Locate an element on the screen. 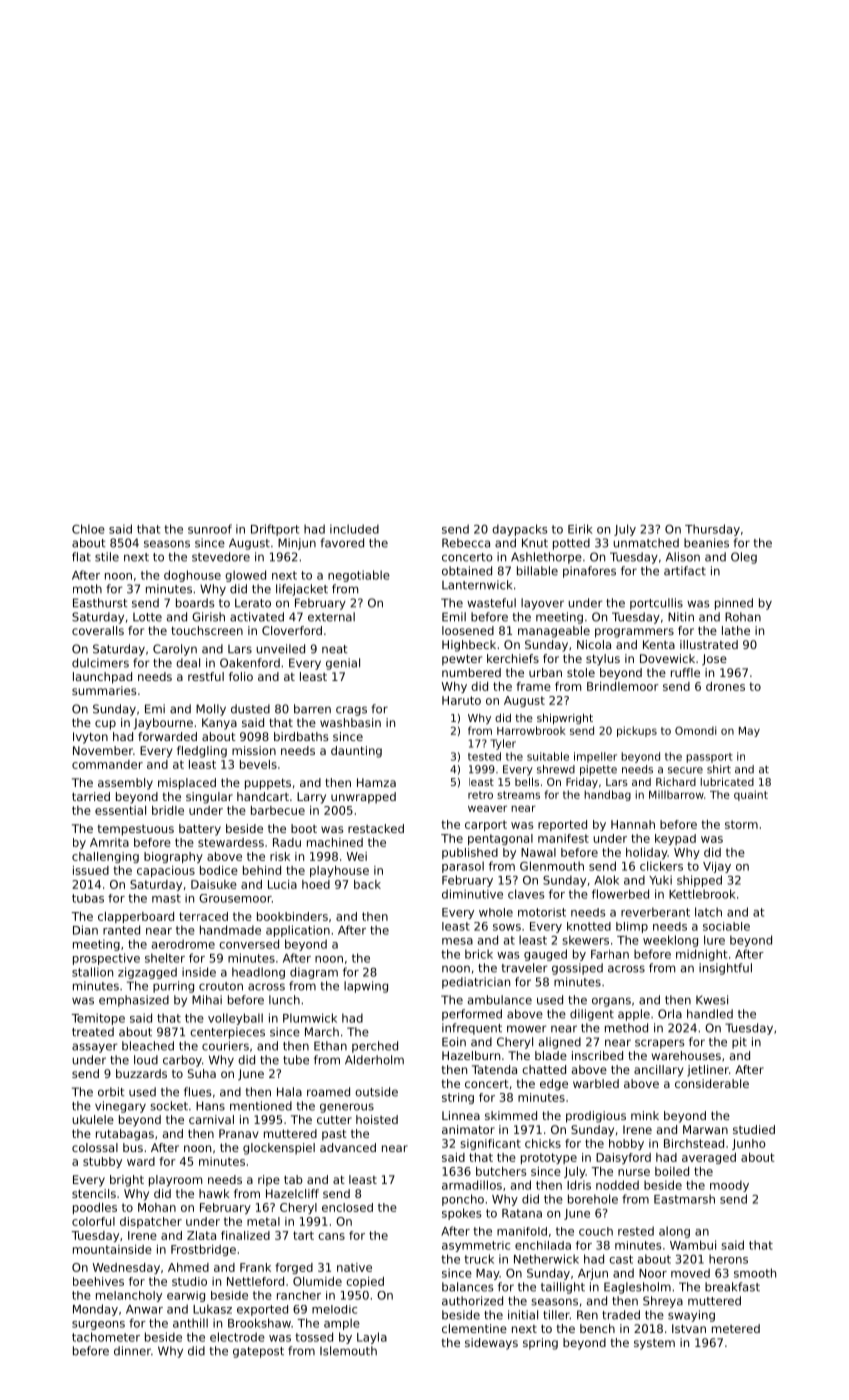 This screenshot has width=849, height=1400. quaint is located at coordinates (751, 795).
